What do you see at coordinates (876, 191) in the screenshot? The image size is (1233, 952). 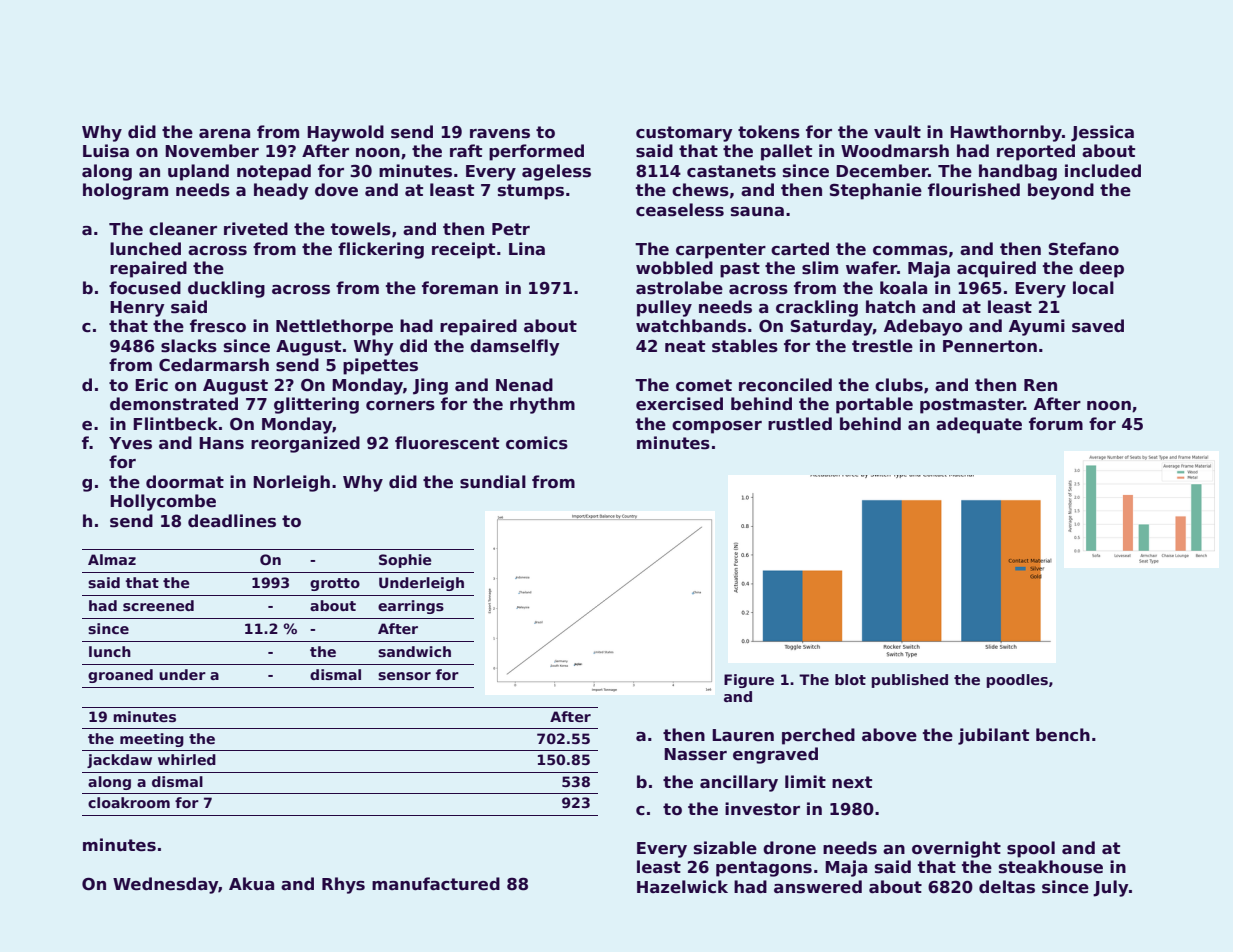 I see `Stephanie` at bounding box center [876, 191].
